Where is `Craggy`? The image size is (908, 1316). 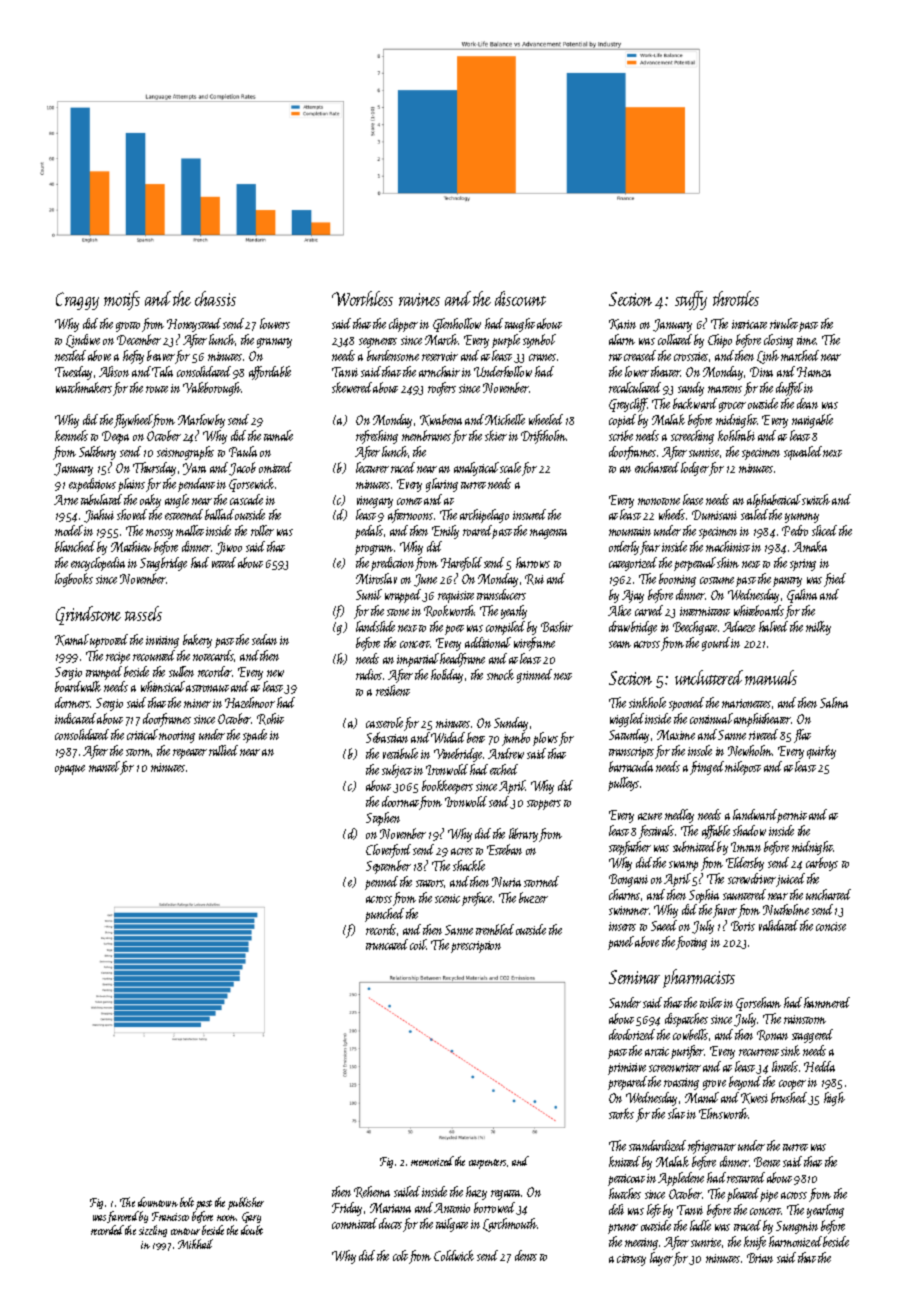 Craggy is located at coordinates (77, 301).
